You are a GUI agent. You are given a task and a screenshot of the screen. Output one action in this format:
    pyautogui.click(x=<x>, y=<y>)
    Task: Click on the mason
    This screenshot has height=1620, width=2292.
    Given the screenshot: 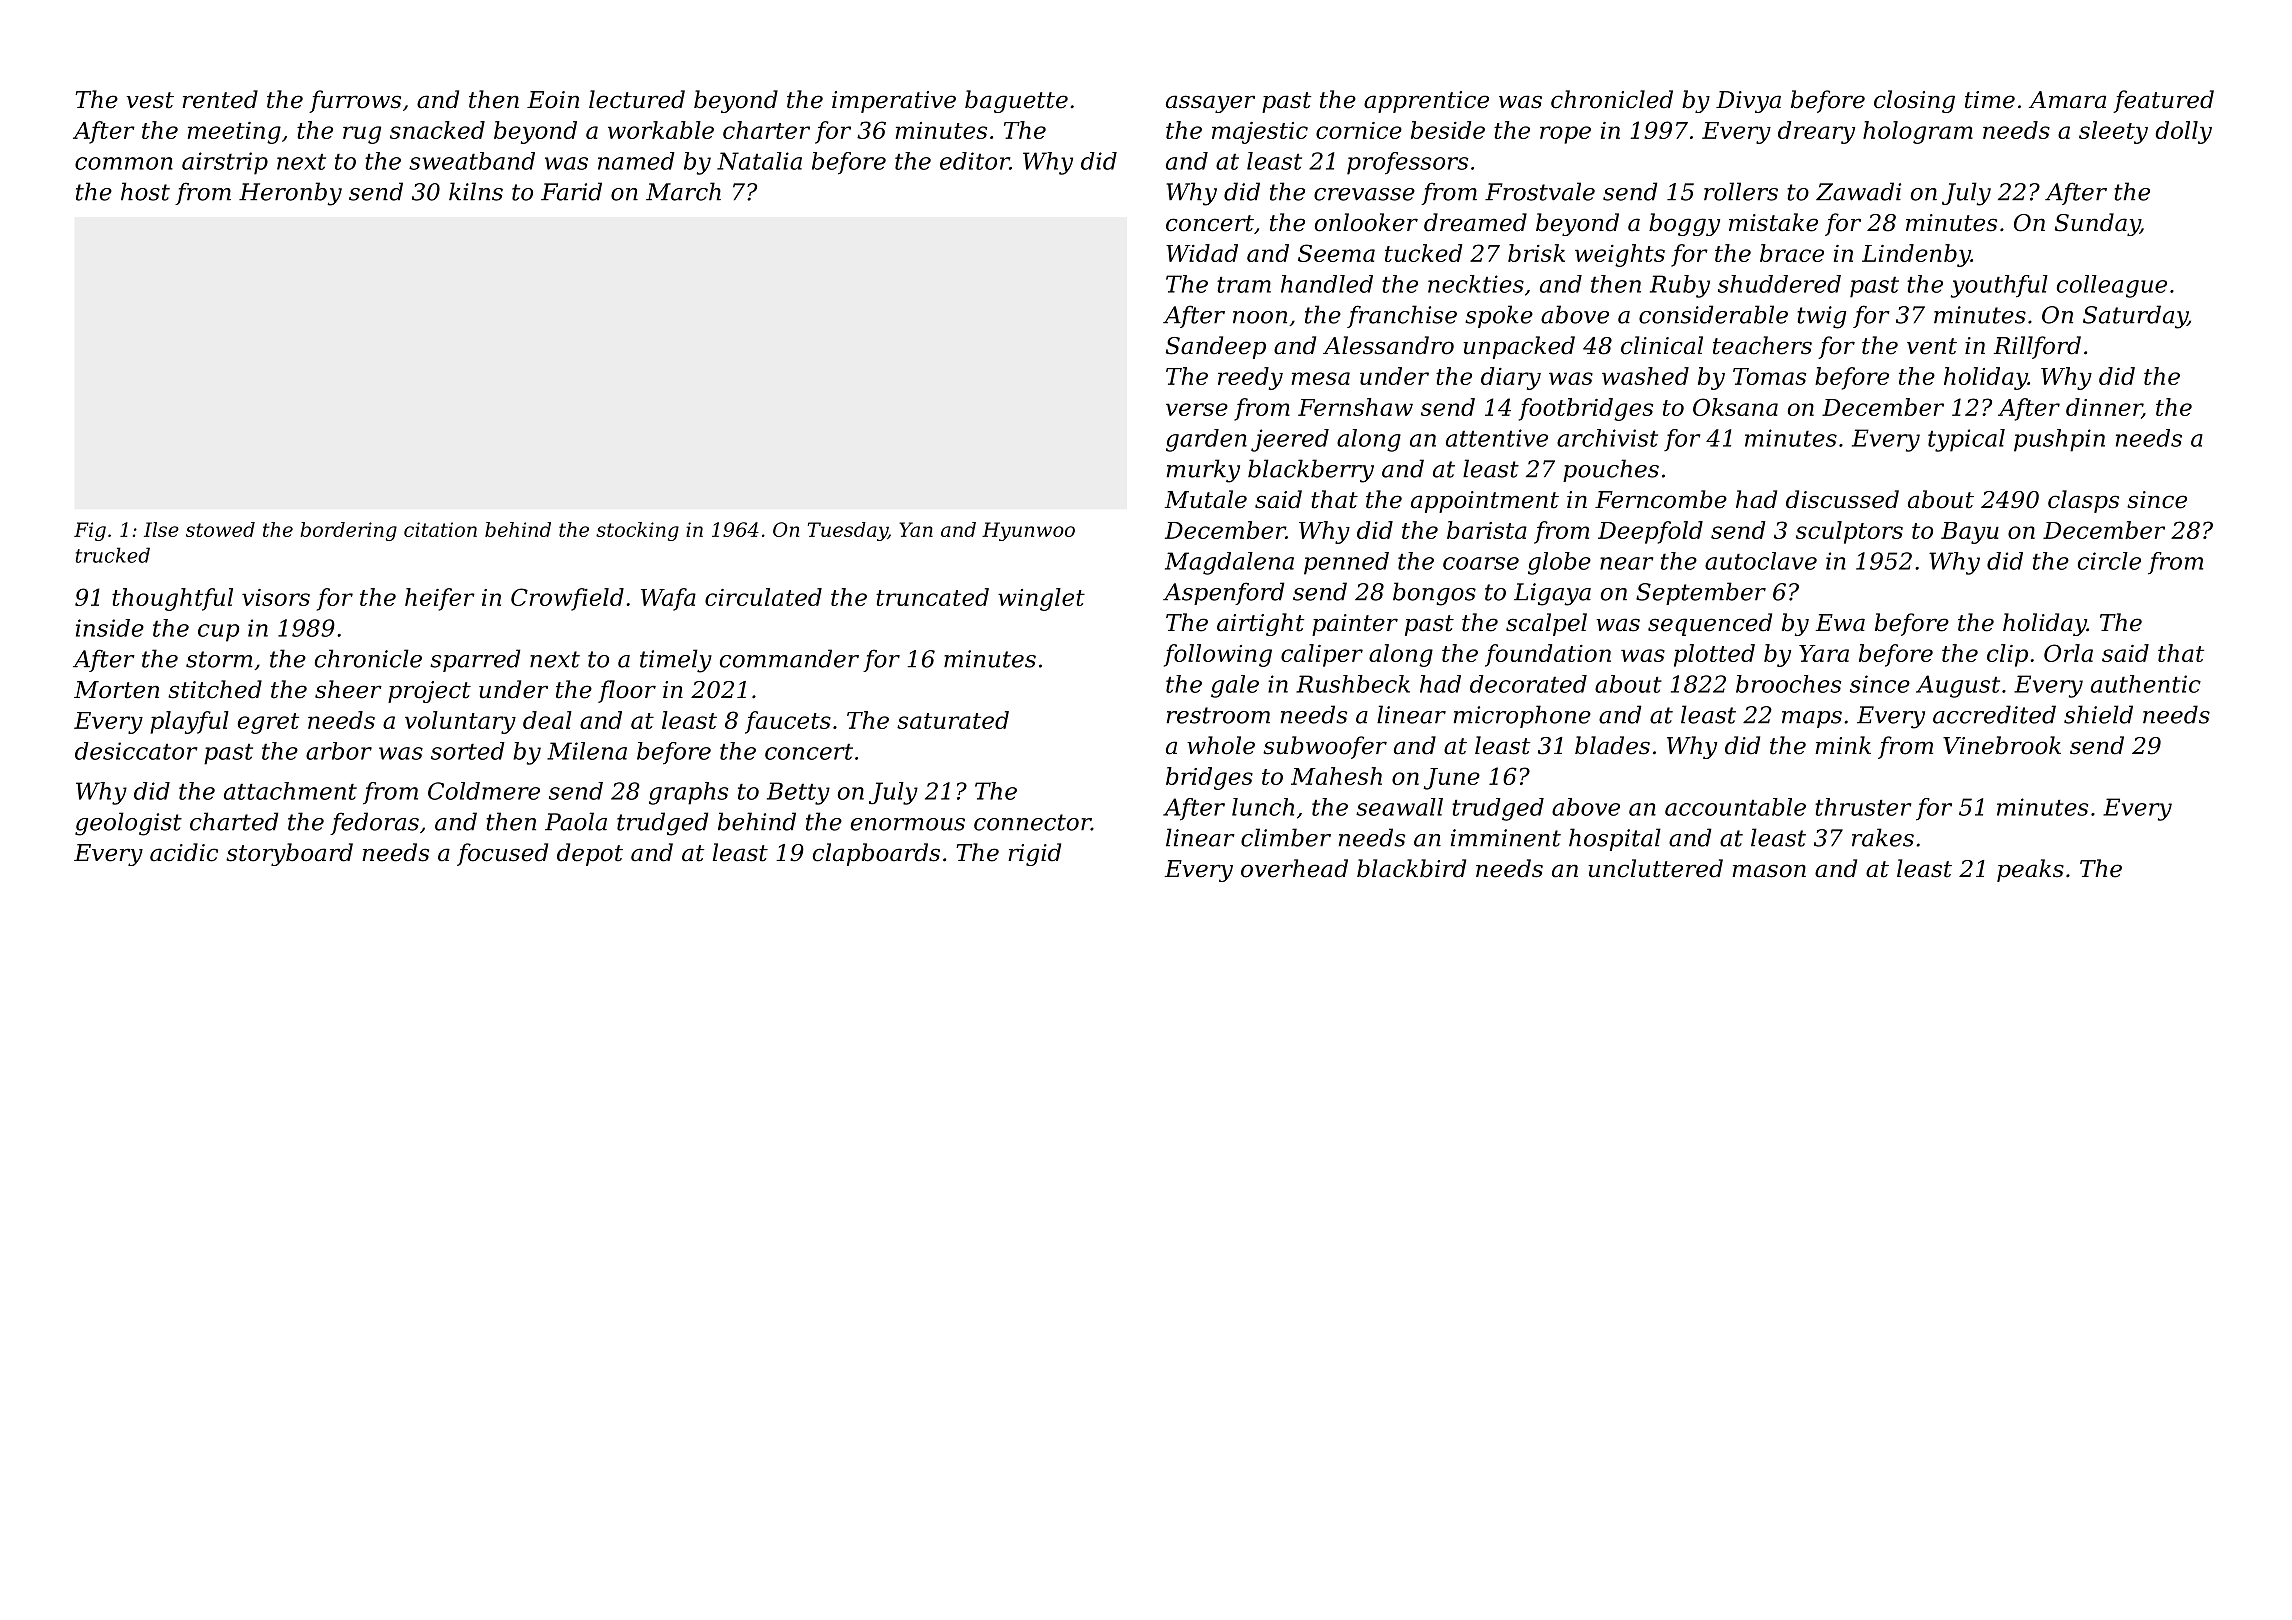 What is the action you would take?
    pyautogui.click(x=1769, y=871)
